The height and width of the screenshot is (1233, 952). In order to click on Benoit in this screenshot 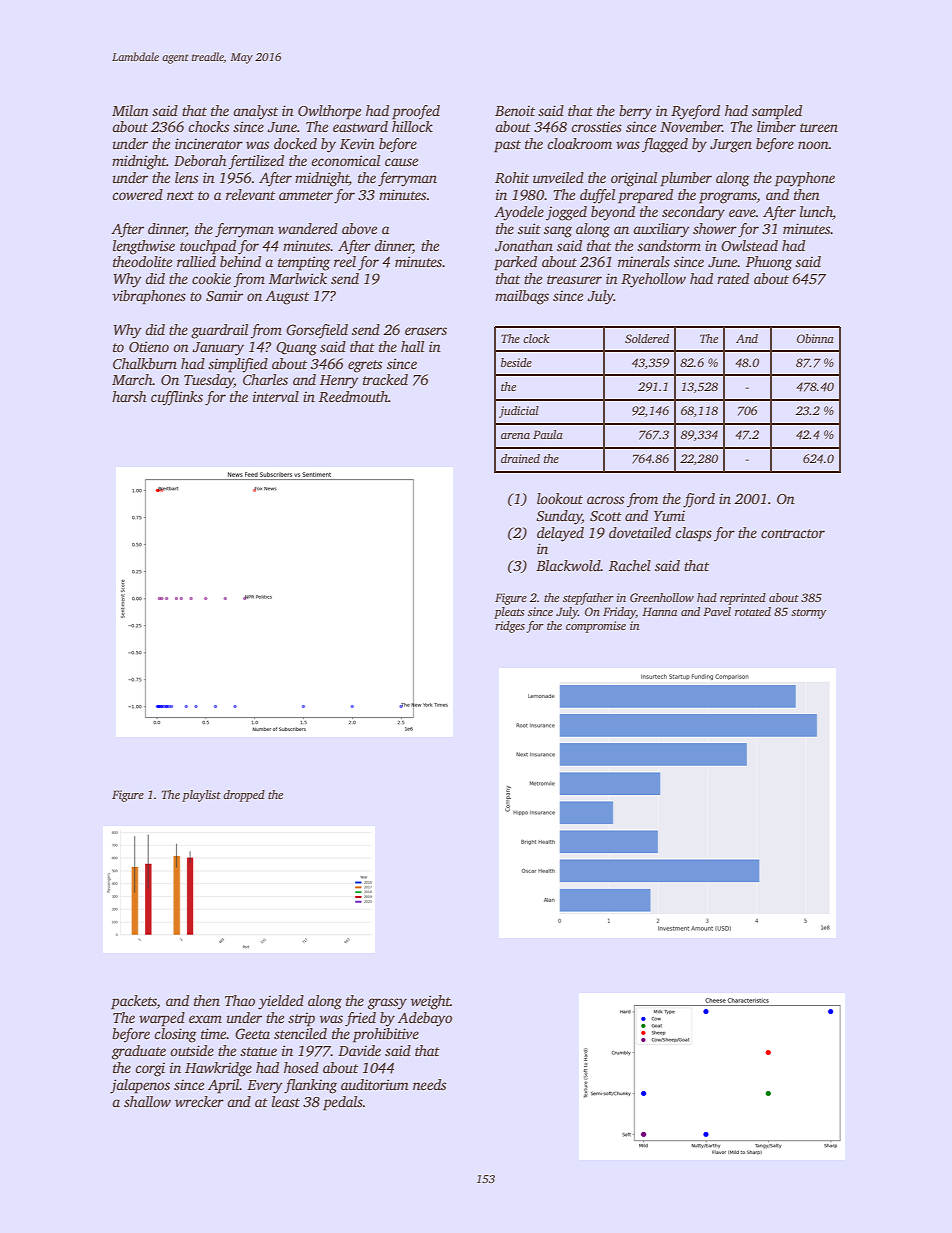, I will do `click(515, 110)`.
